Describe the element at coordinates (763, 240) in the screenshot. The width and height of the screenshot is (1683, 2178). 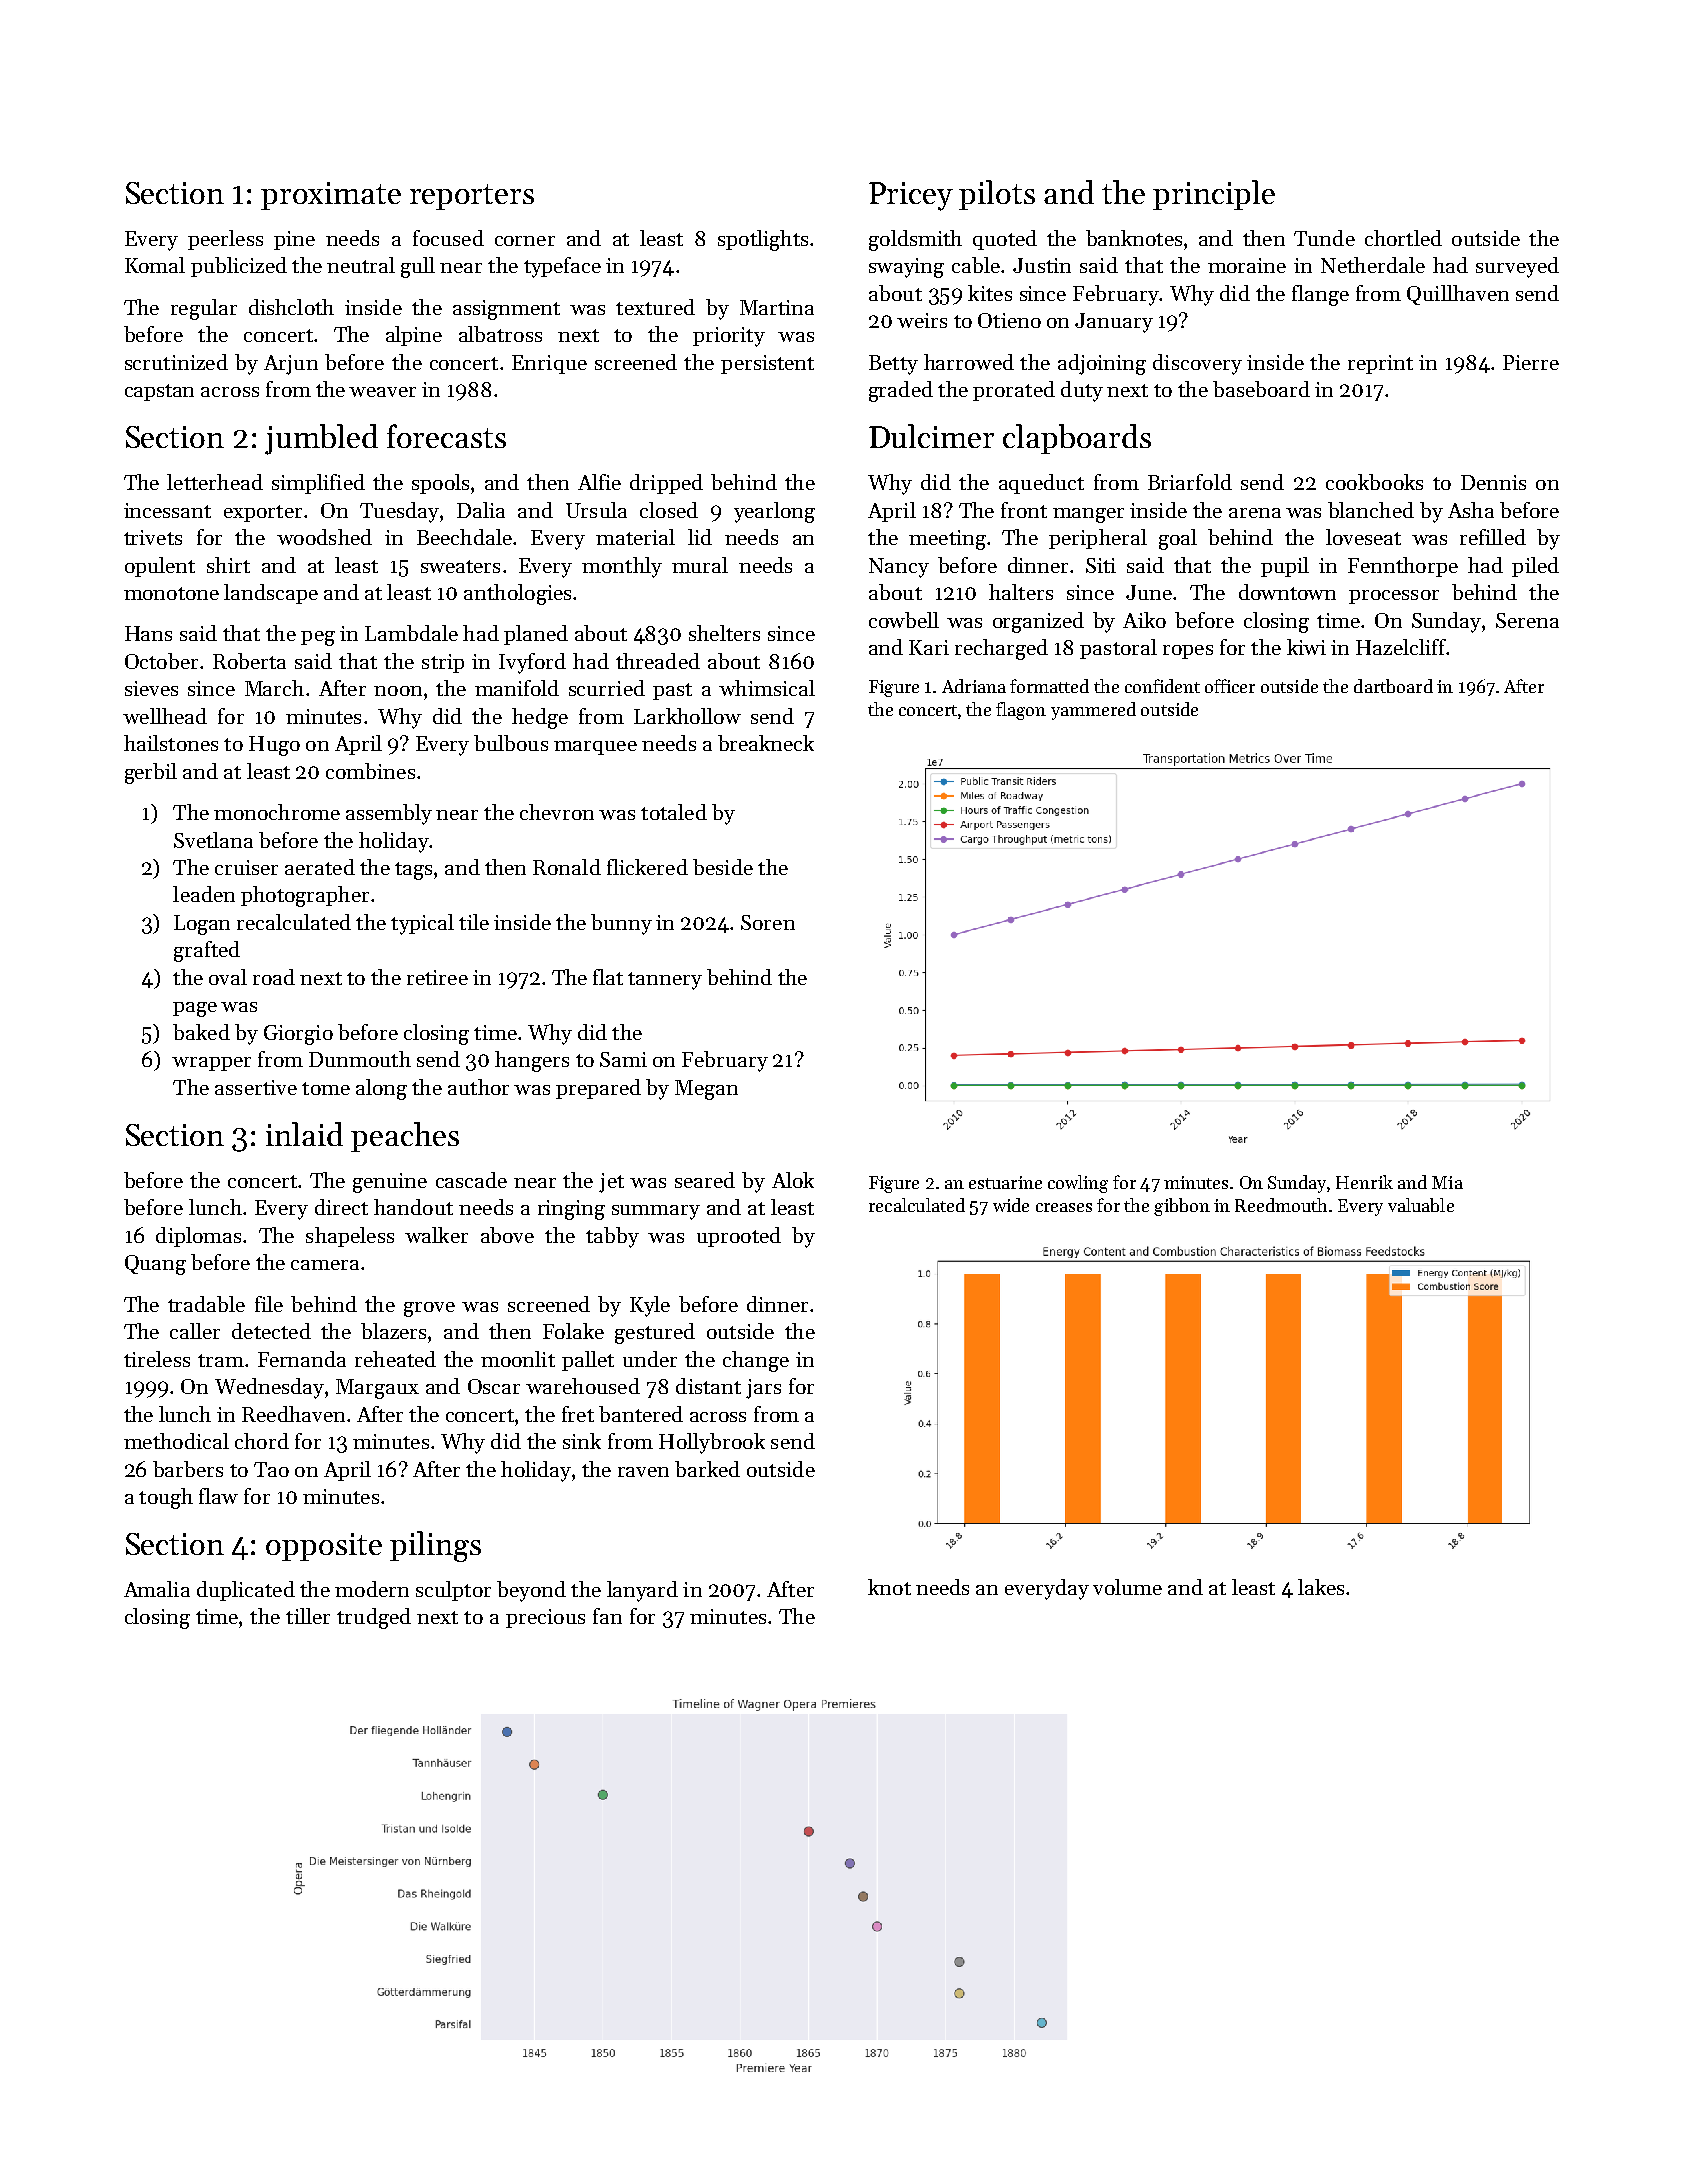
I see `spotlights` at that location.
